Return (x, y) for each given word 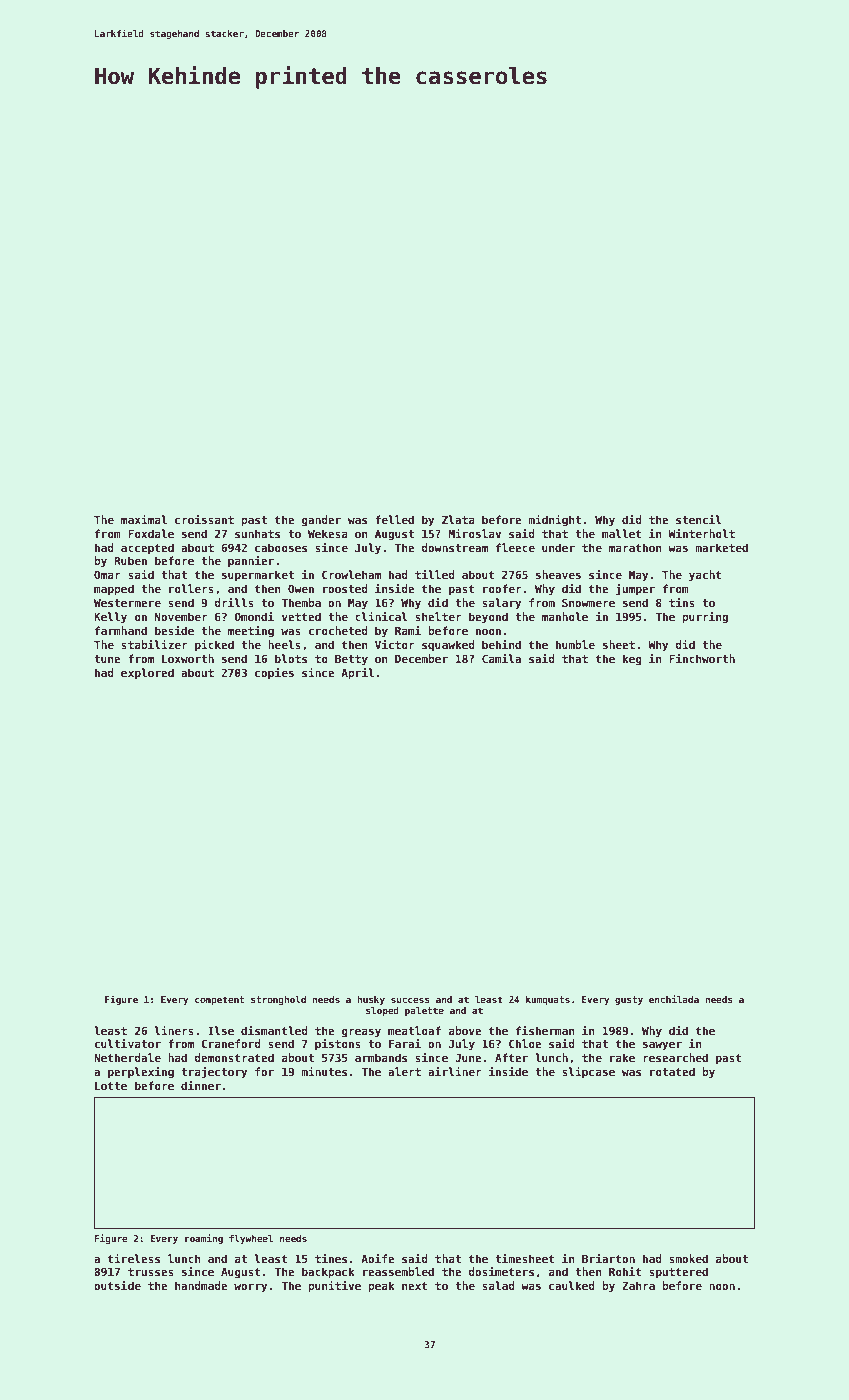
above (465, 1030)
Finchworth (702, 658)
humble (575, 644)
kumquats (548, 1000)
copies (274, 674)
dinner (201, 1085)
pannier (251, 562)
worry (251, 1288)
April (357, 674)
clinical (381, 616)
